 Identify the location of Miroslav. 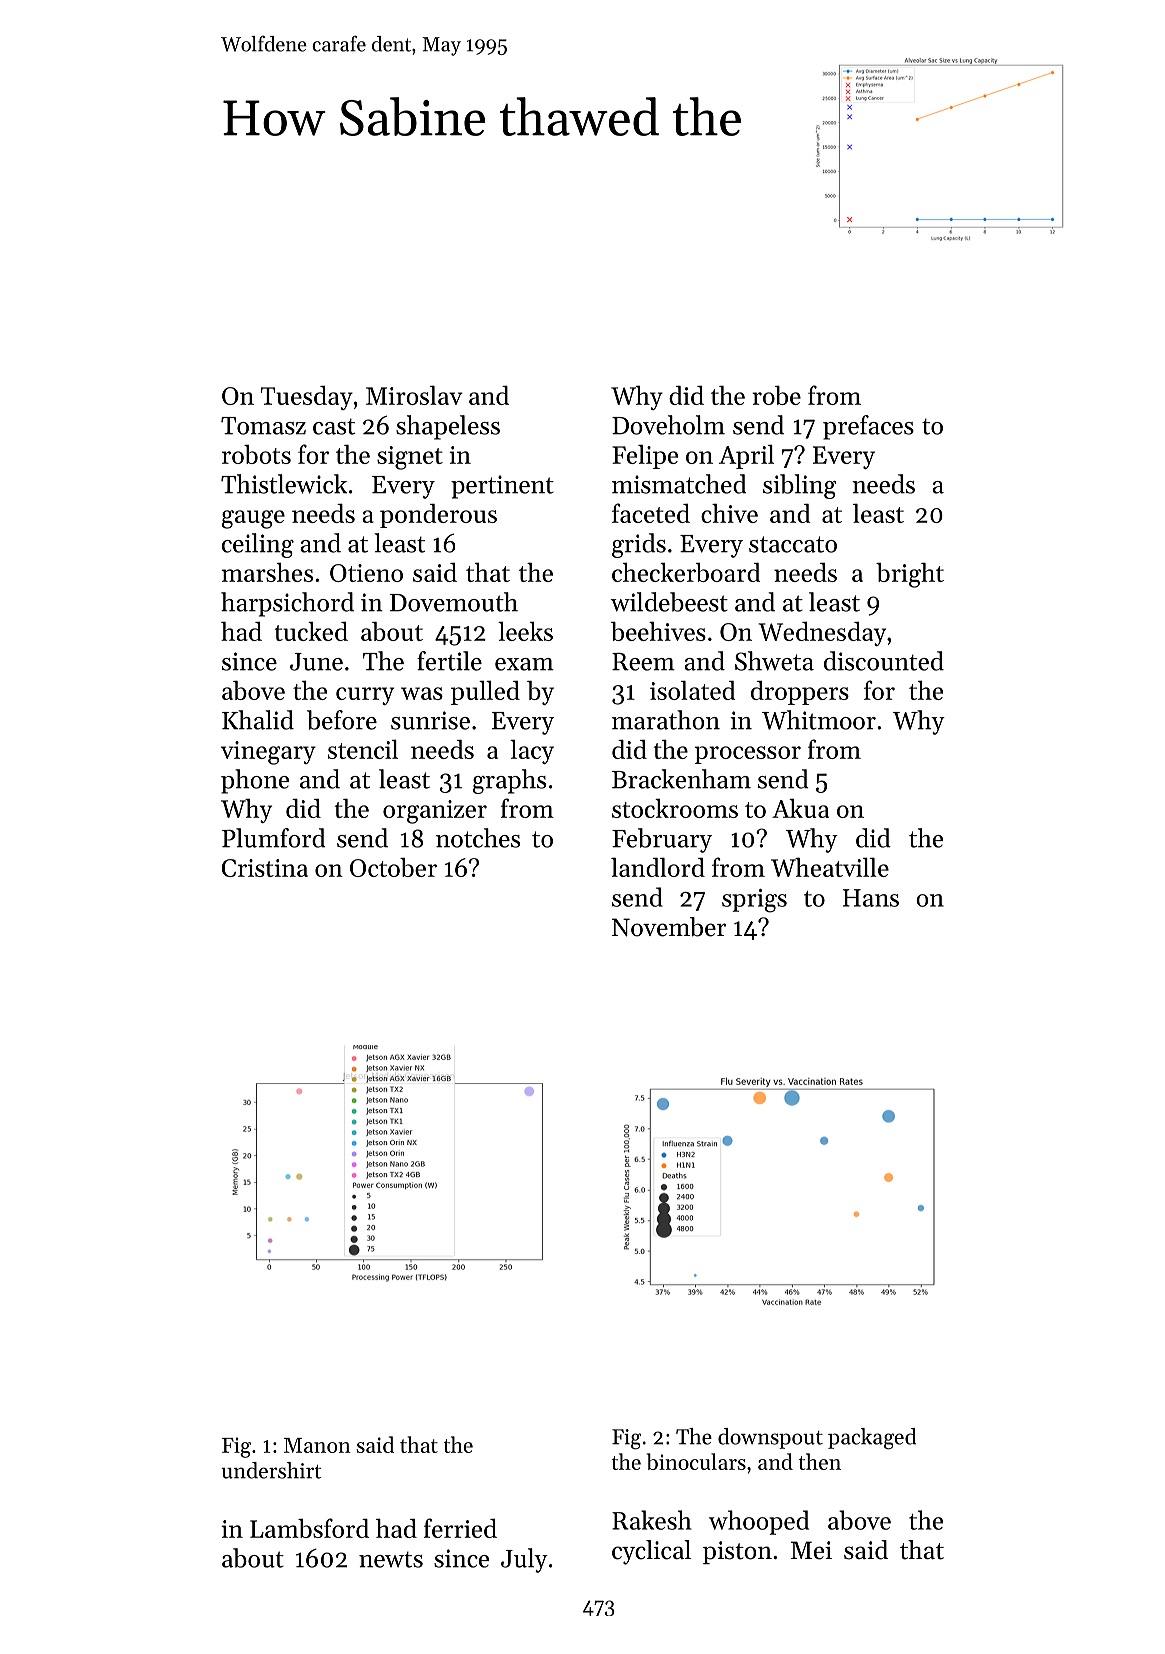
(414, 395).
